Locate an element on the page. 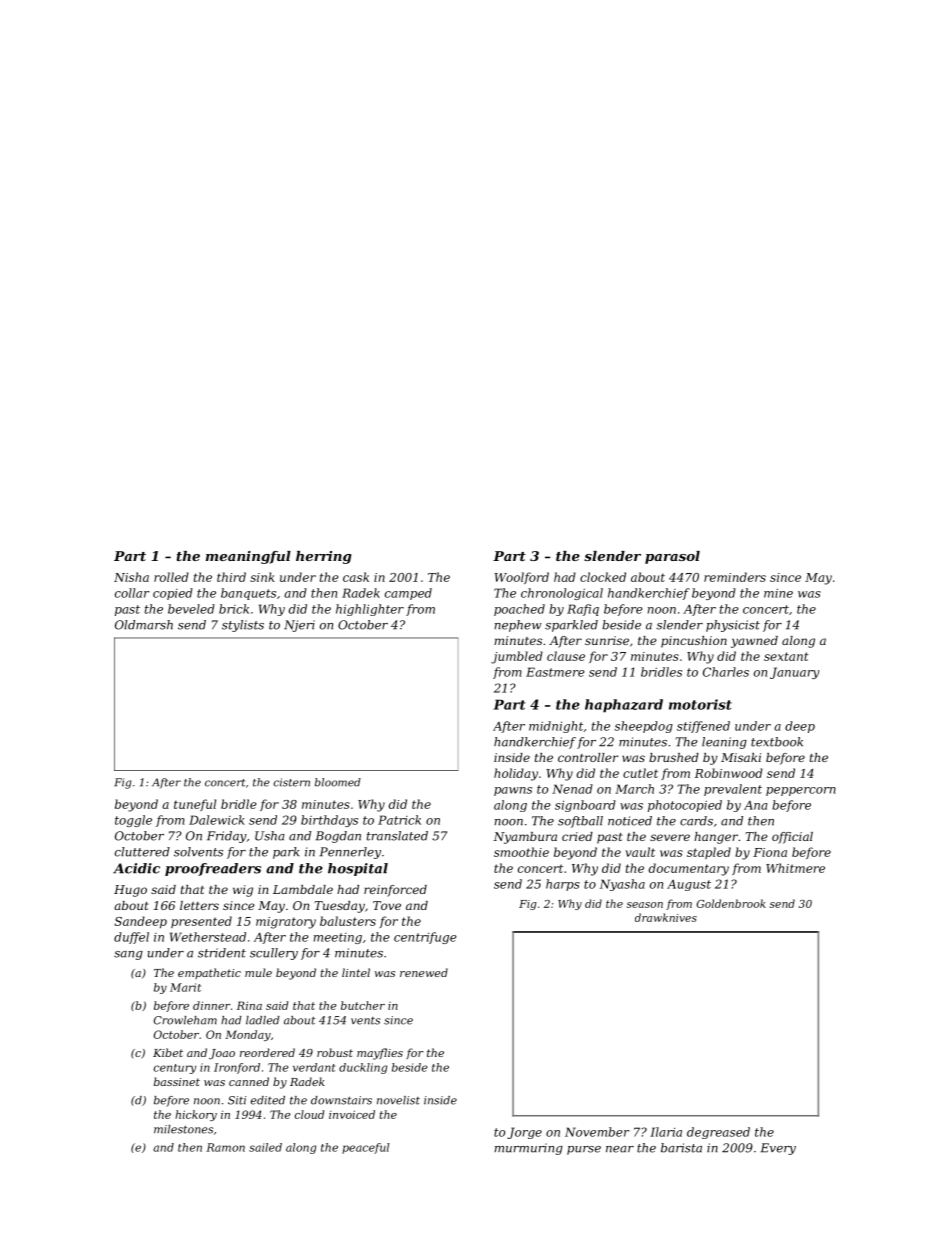 The image size is (952, 1233). third is located at coordinates (231, 577).
